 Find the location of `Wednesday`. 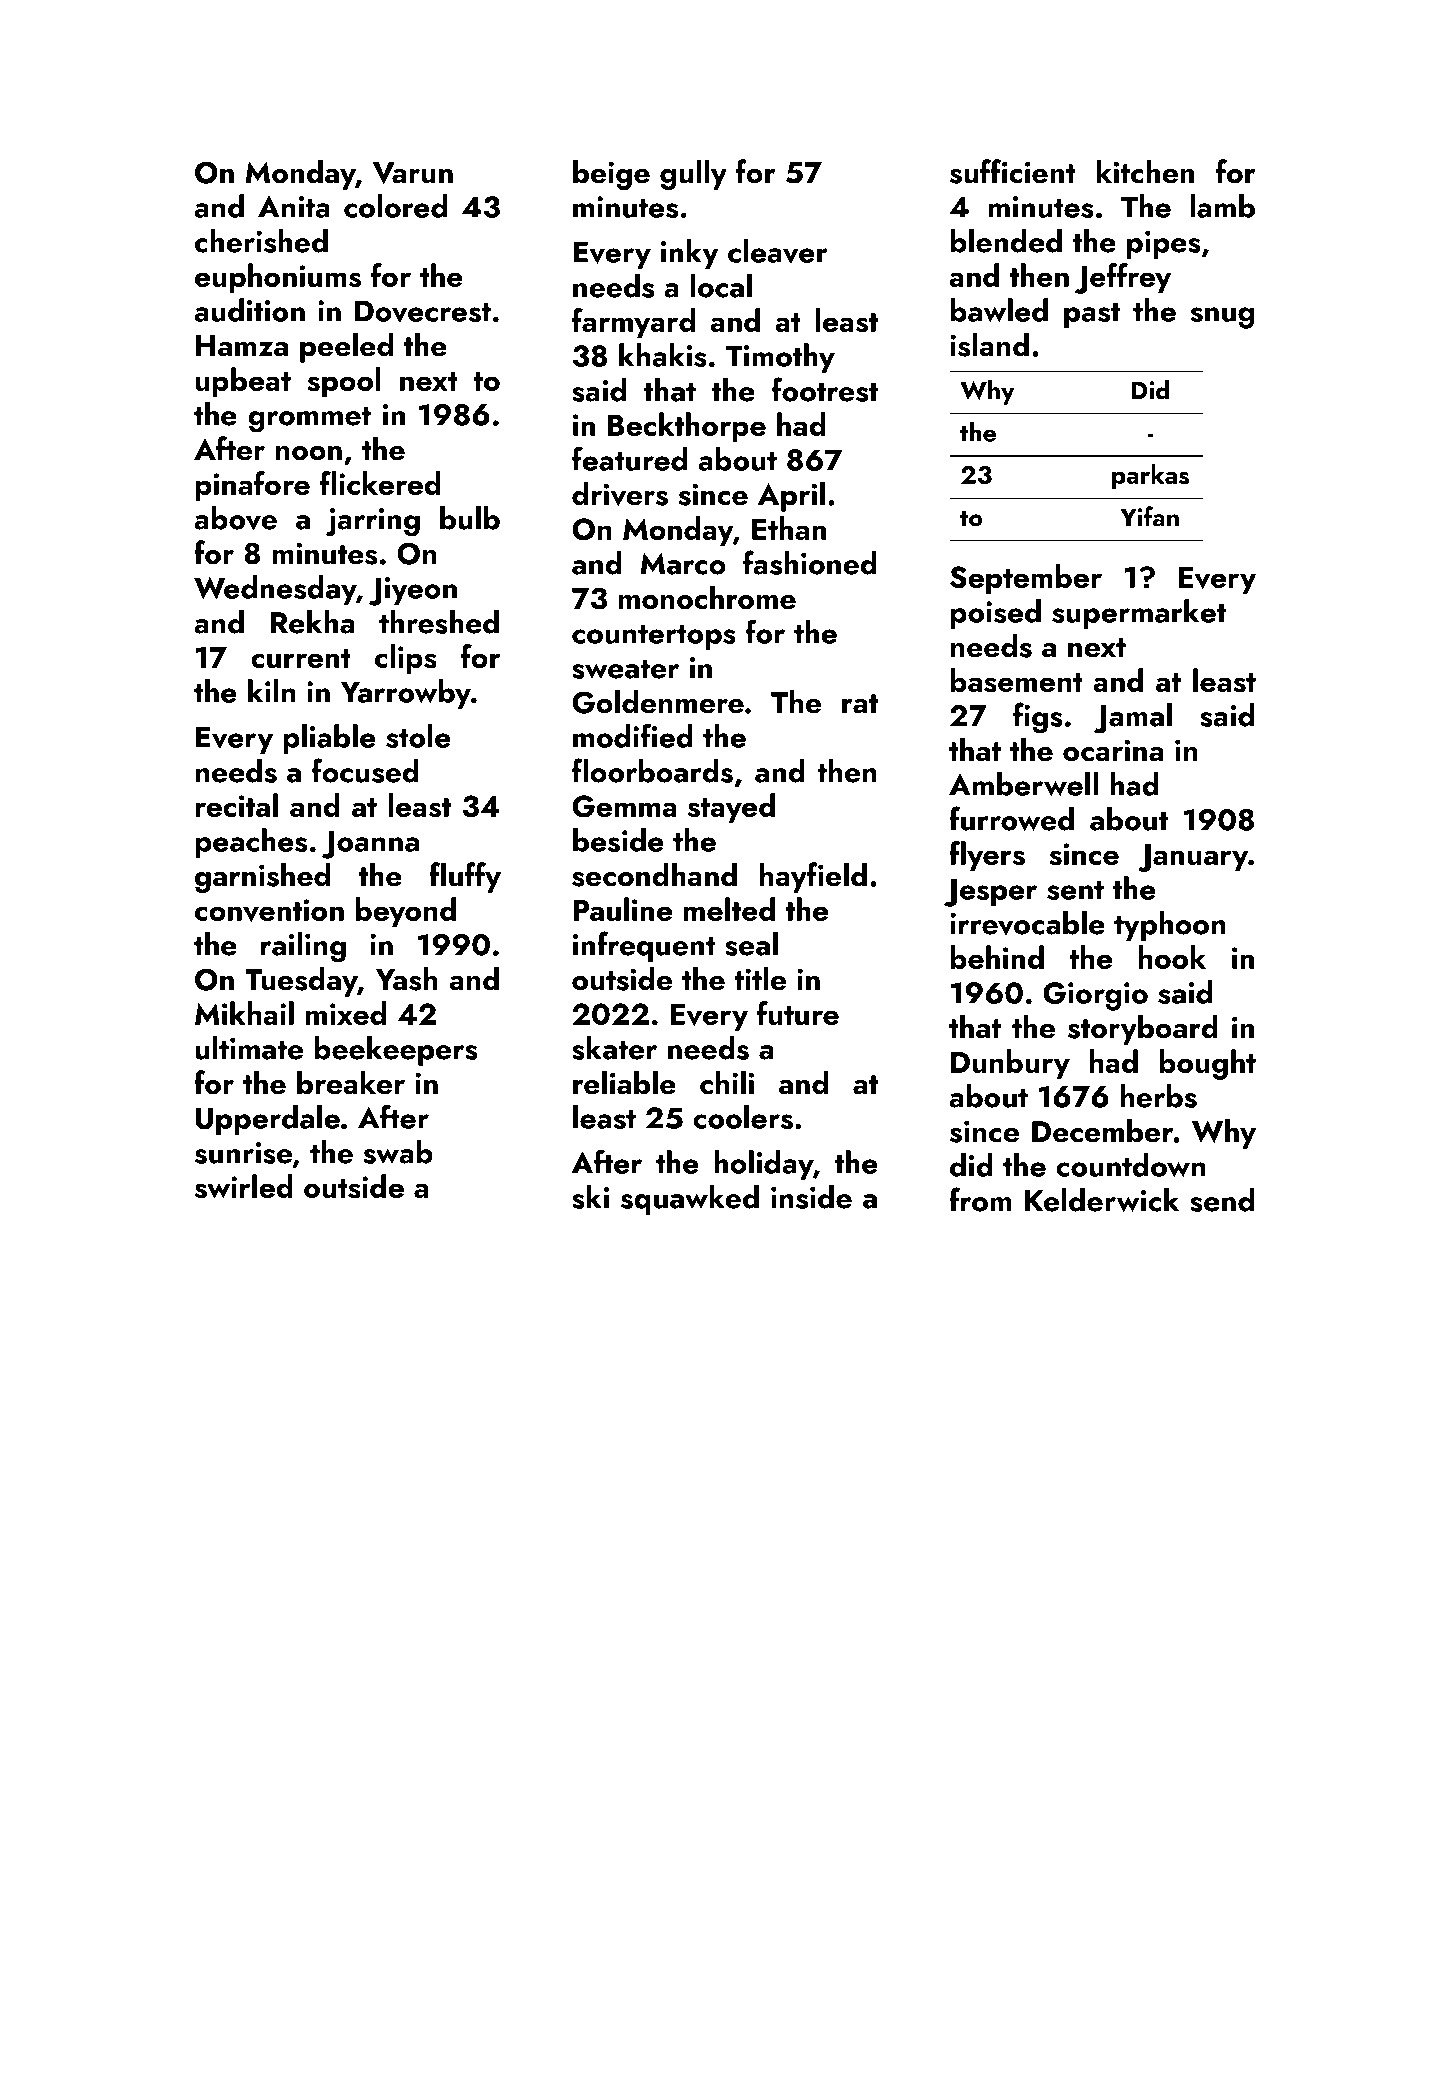

Wednesday is located at coordinates (275, 590).
